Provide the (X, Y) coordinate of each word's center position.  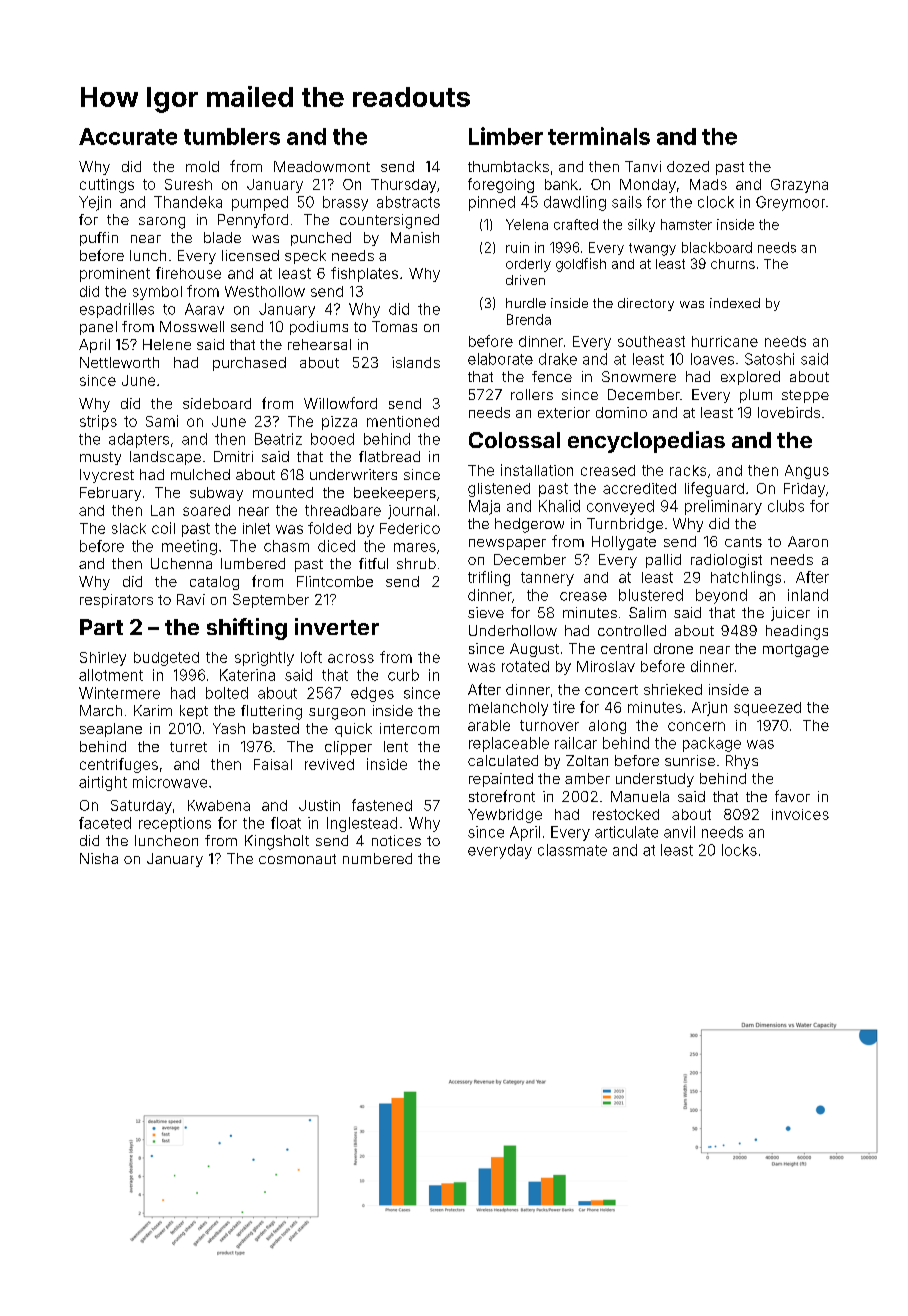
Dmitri (233, 456)
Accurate (128, 136)
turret (188, 747)
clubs (786, 506)
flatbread (389, 456)
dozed (688, 166)
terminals (599, 136)
